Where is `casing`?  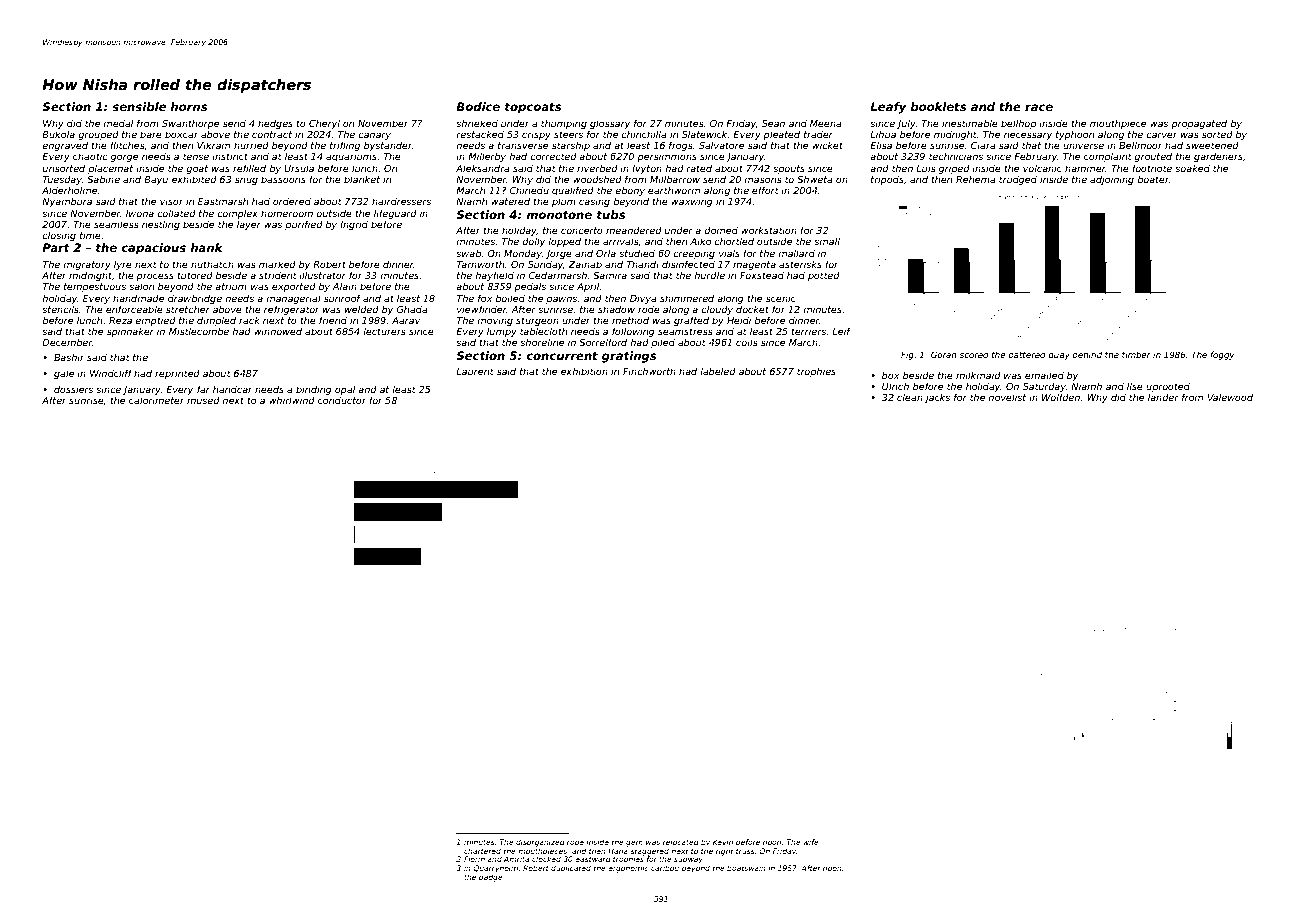 casing is located at coordinates (594, 202).
